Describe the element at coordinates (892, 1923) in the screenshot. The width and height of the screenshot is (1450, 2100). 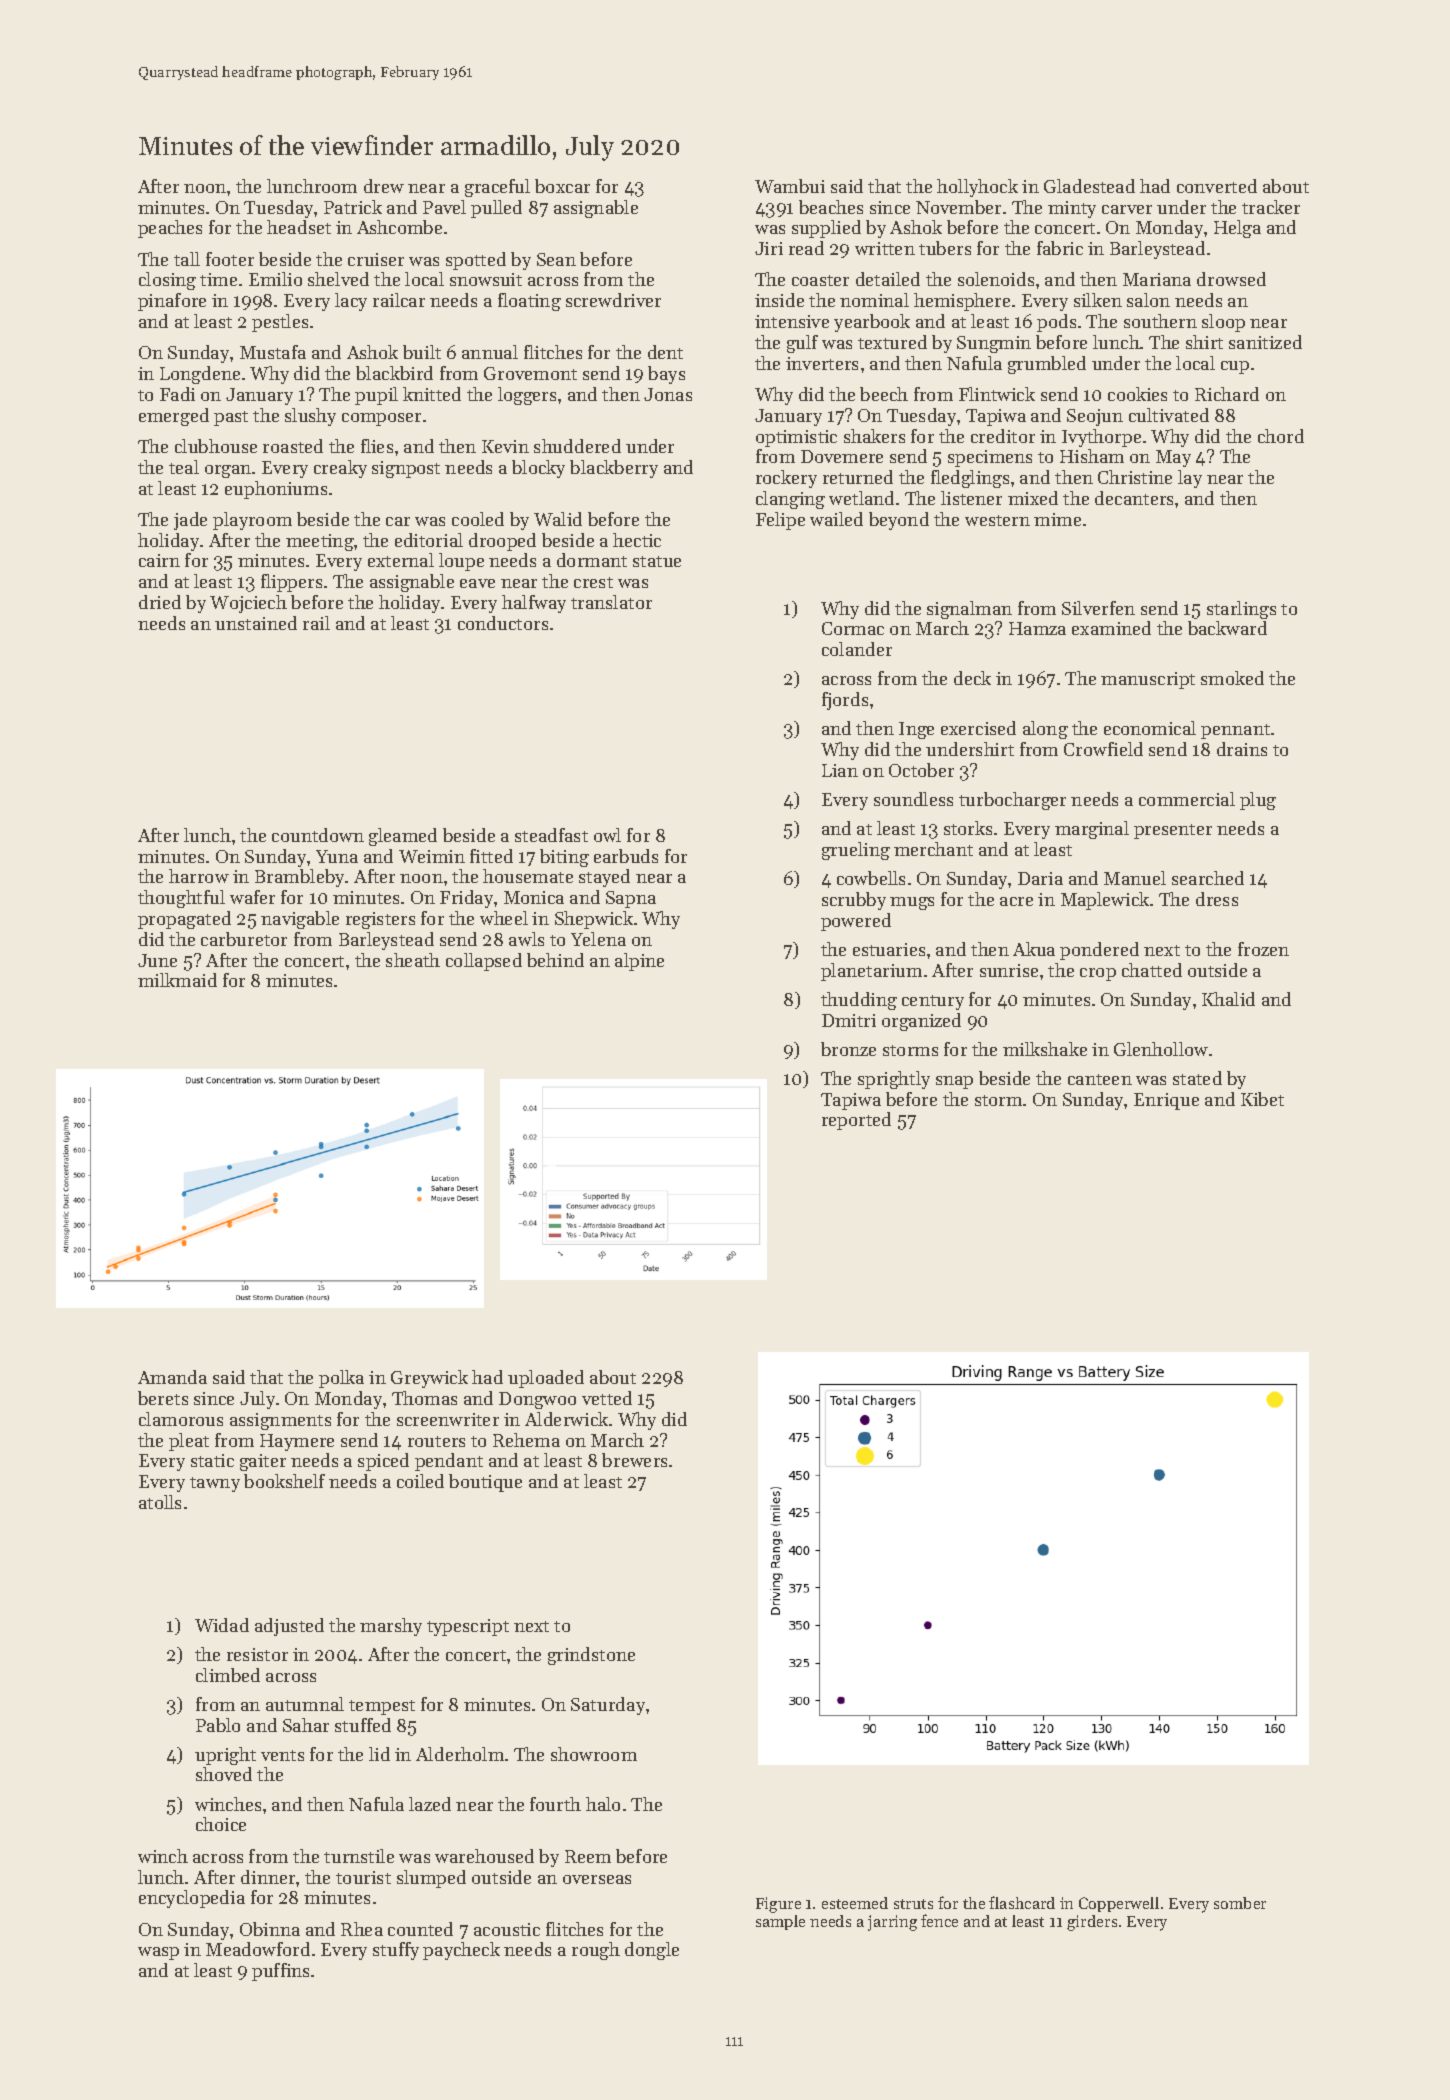
I see `jarring` at that location.
